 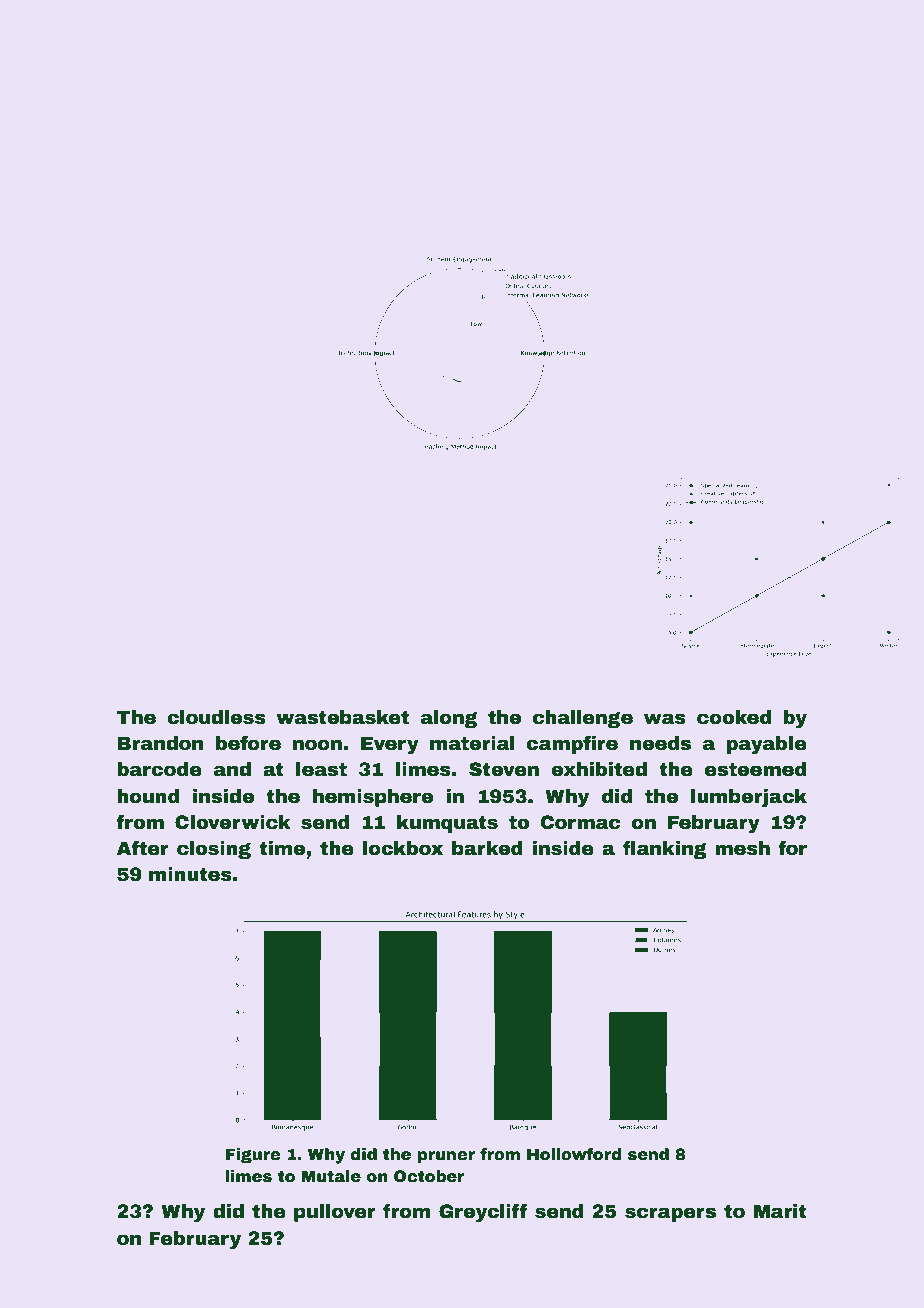 What do you see at coordinates (574, 1154) in the document?
I see `Hollowford` at bounding box center [574, 1154].
